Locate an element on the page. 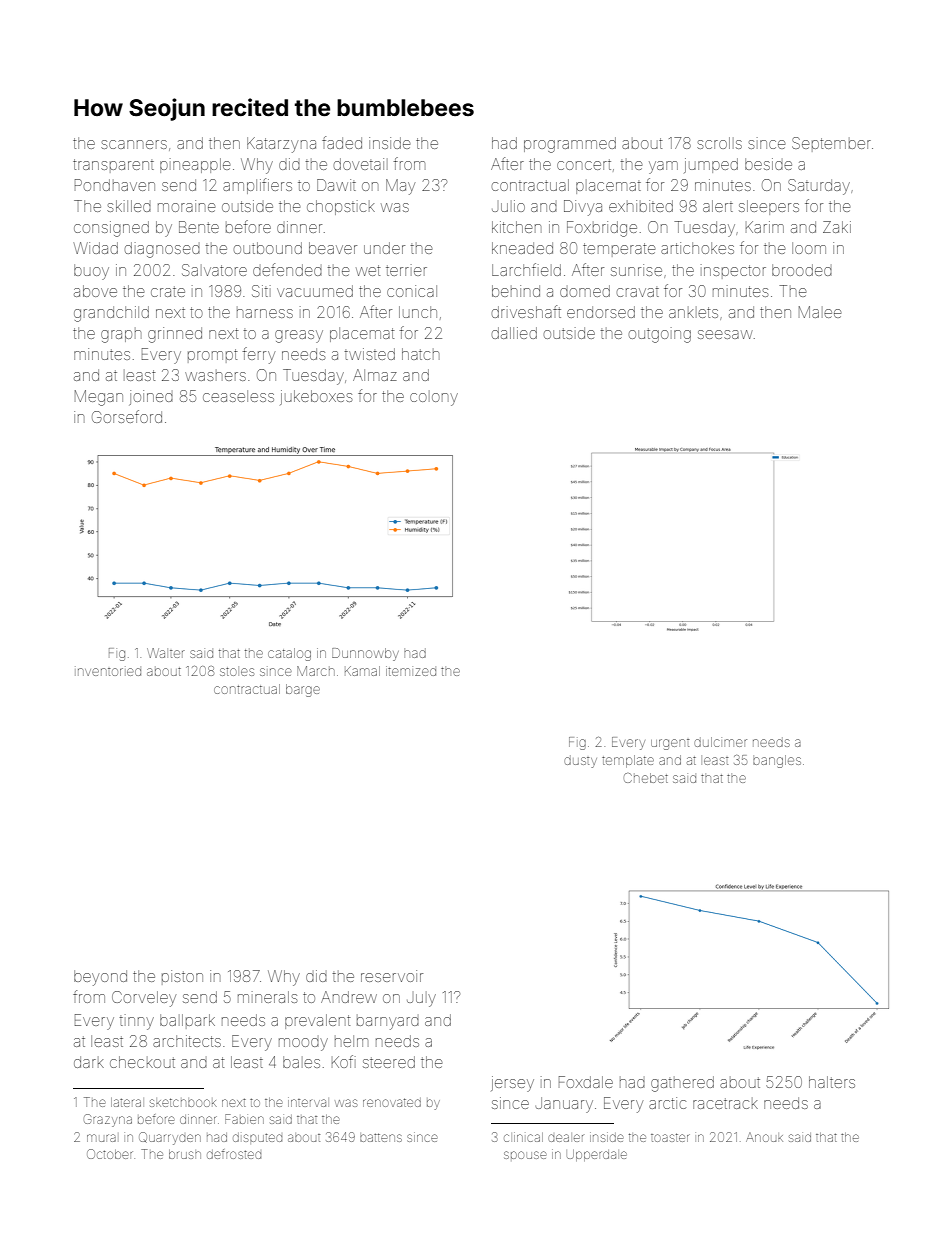 The image size is (952, 1233). Quarryden is located at coordinates (170, 1138).
